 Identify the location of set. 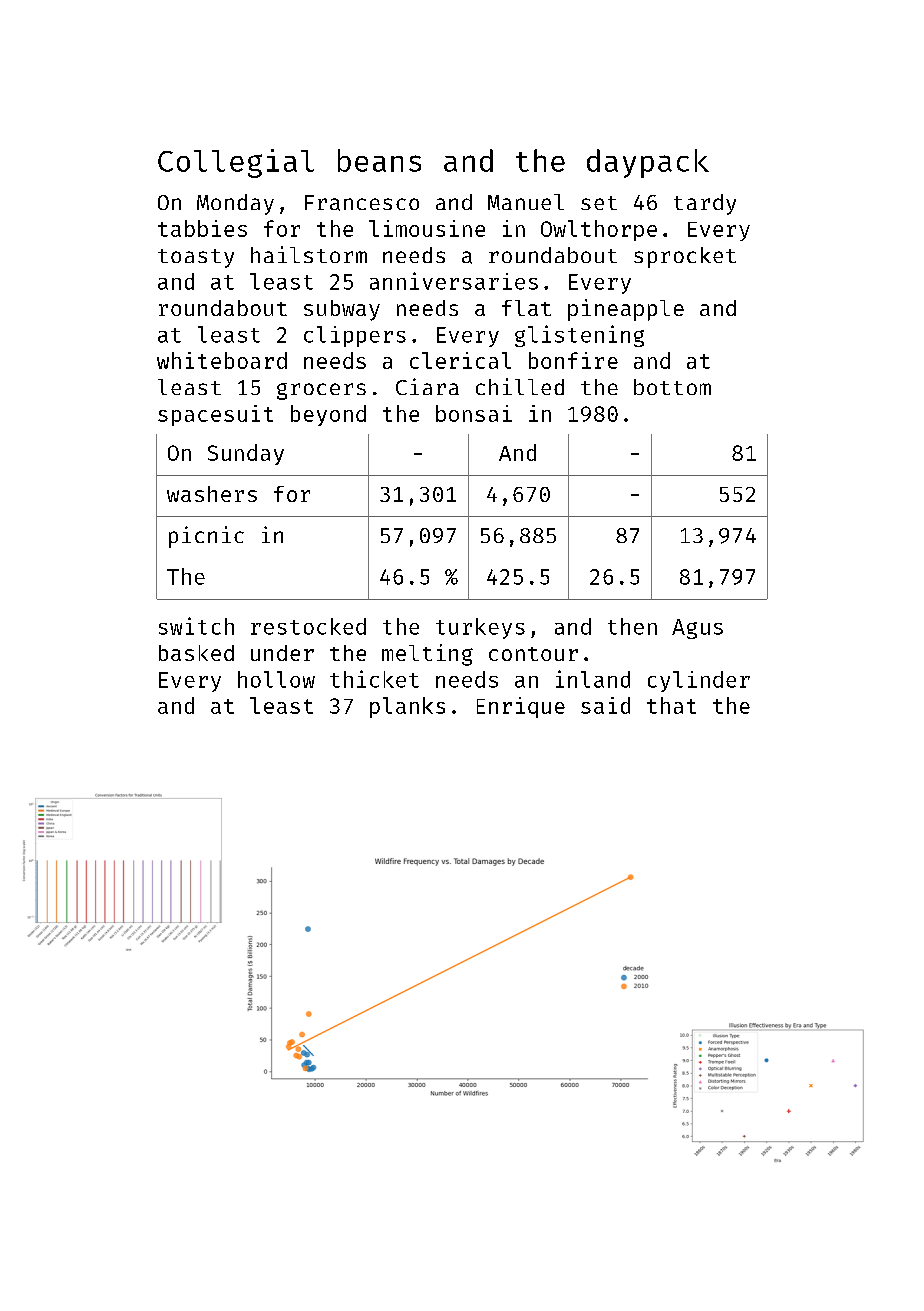
(599, 203).
